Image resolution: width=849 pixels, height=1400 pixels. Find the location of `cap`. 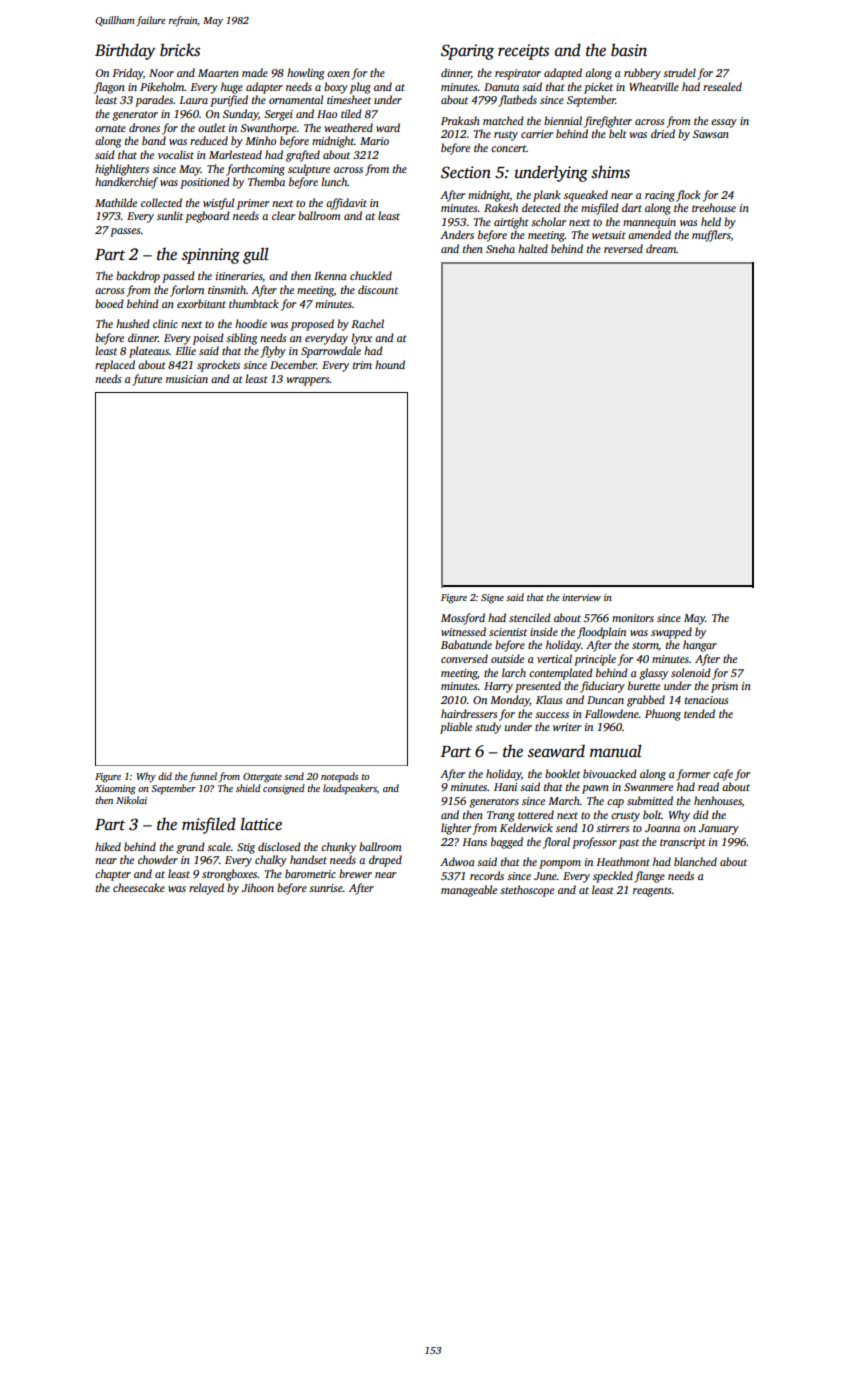

cap is located at coordinates (615, 803).
